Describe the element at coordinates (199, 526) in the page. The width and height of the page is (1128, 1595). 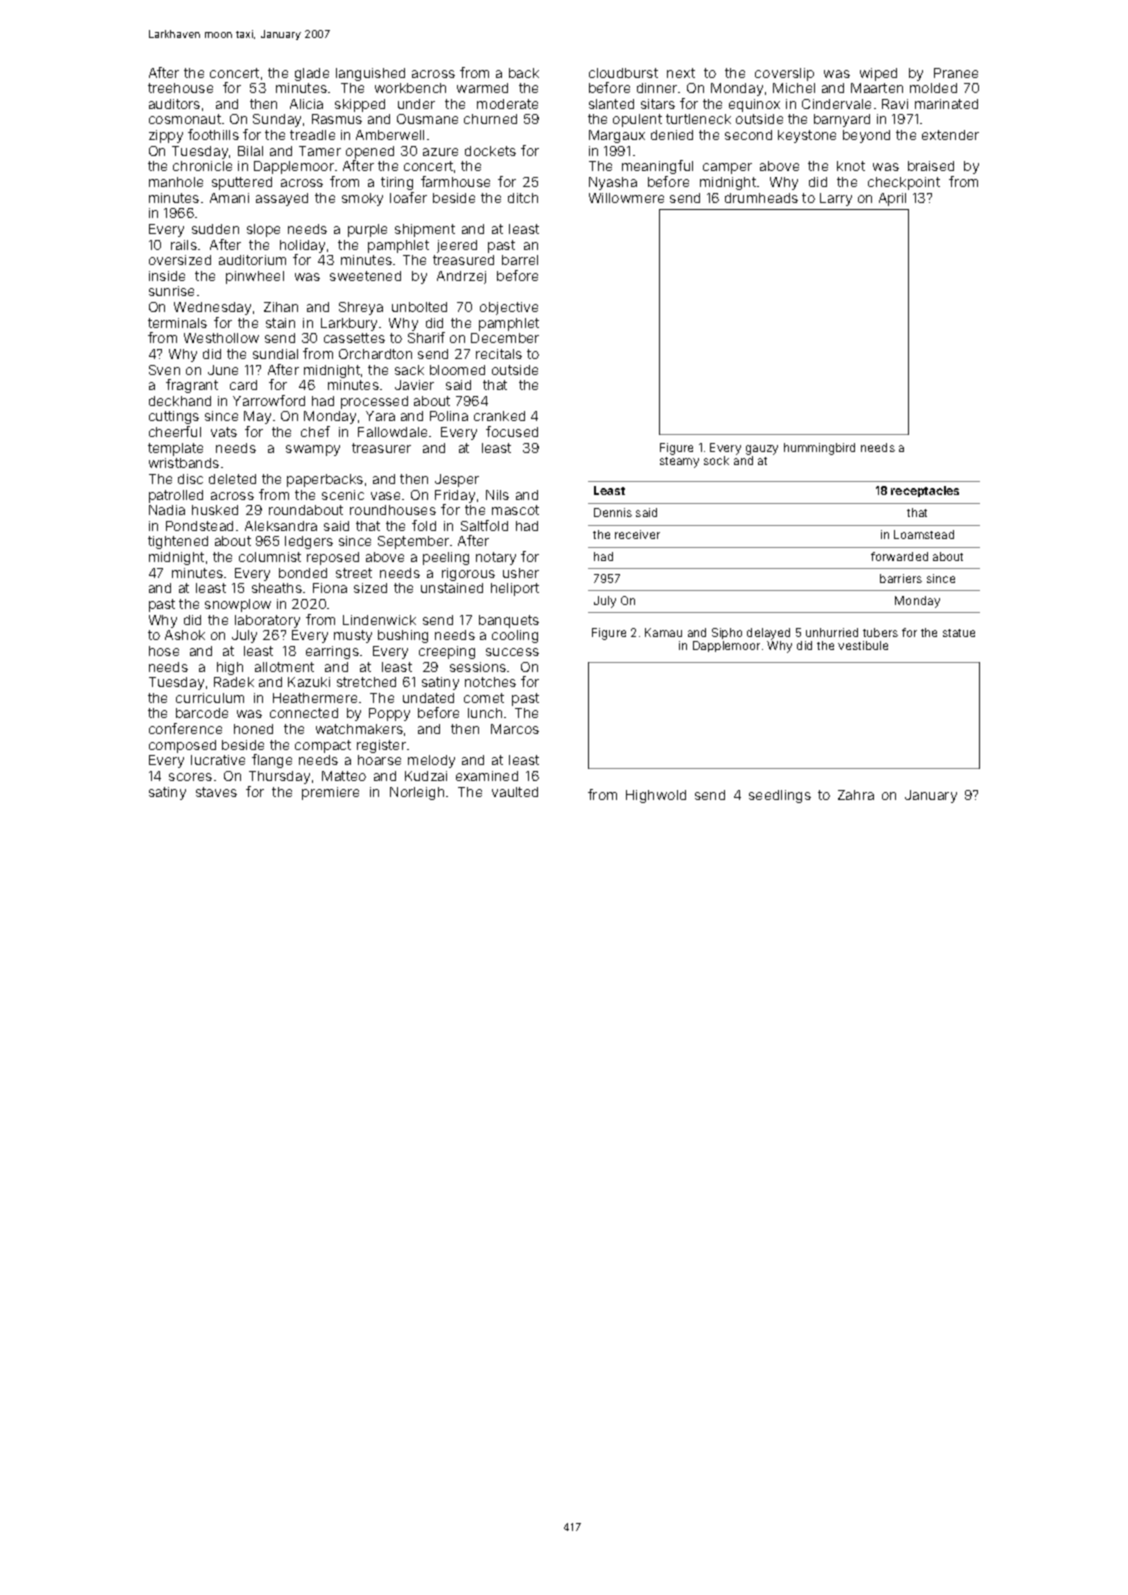
I see `Pondstead` at that location.
